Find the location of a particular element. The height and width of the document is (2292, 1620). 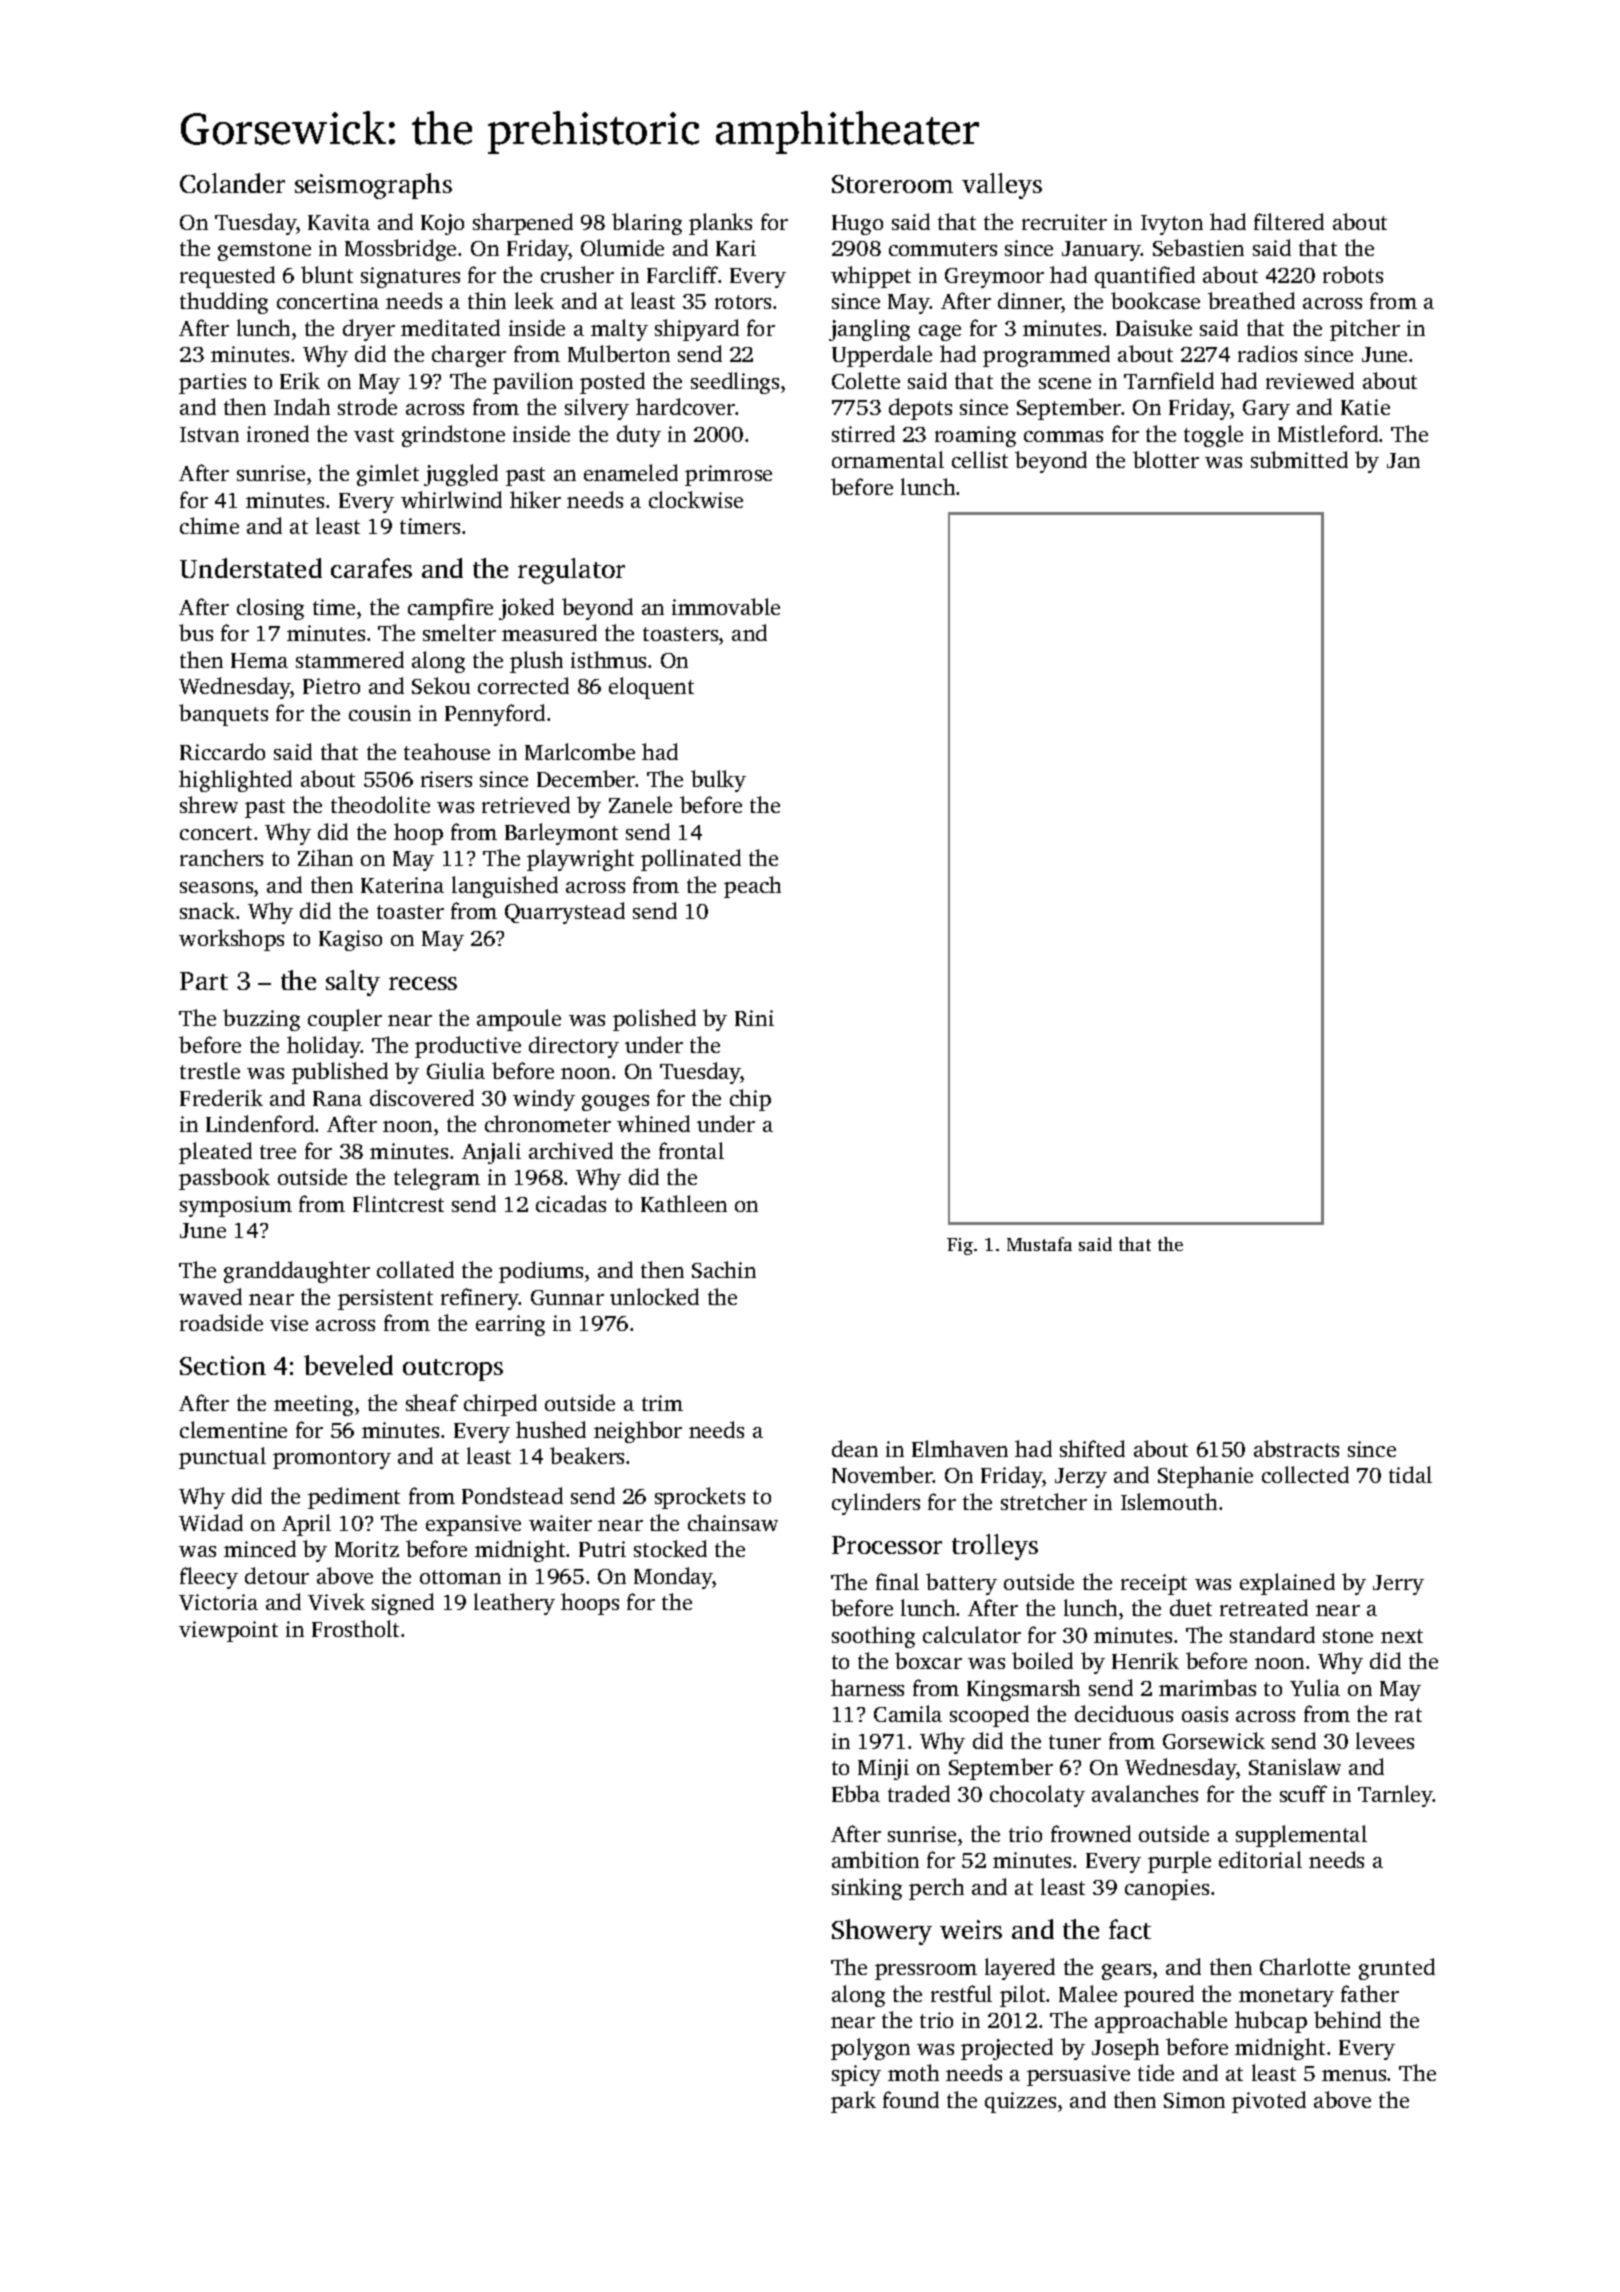

Elmhaven is located at coordinates (960, 1448).
